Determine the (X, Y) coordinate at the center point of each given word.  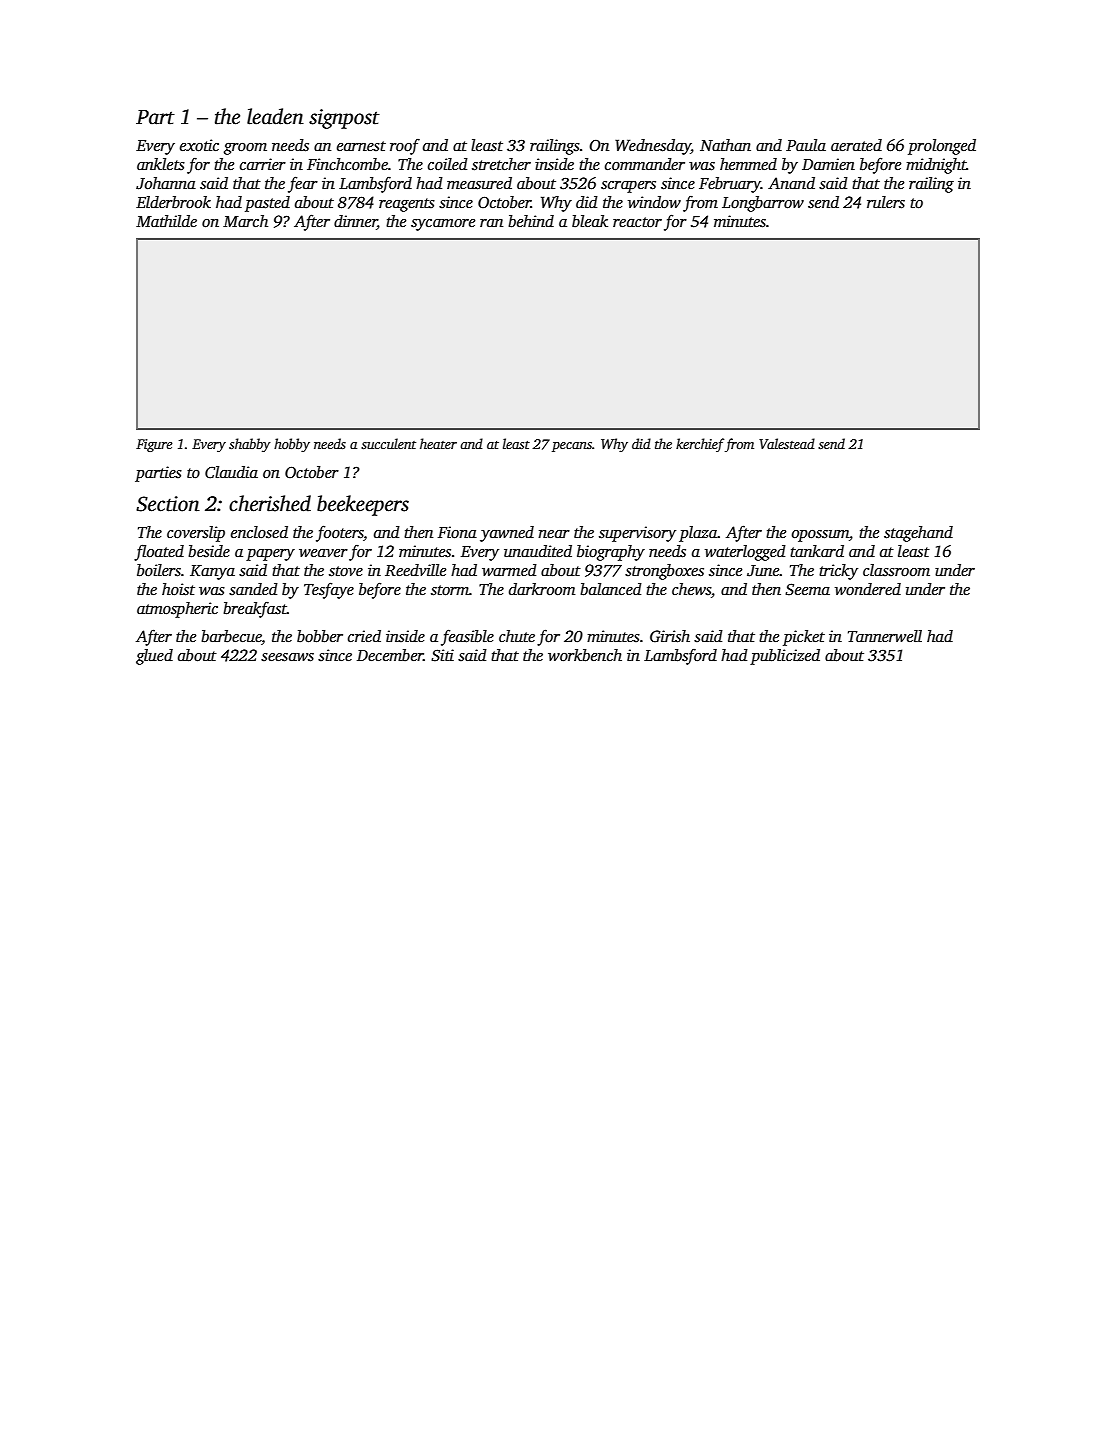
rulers (886, 202)
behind (531, 221)
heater (438, 443)
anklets (161, 164)
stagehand (918, 534)
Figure (154, 445)
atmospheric (177, 610)
